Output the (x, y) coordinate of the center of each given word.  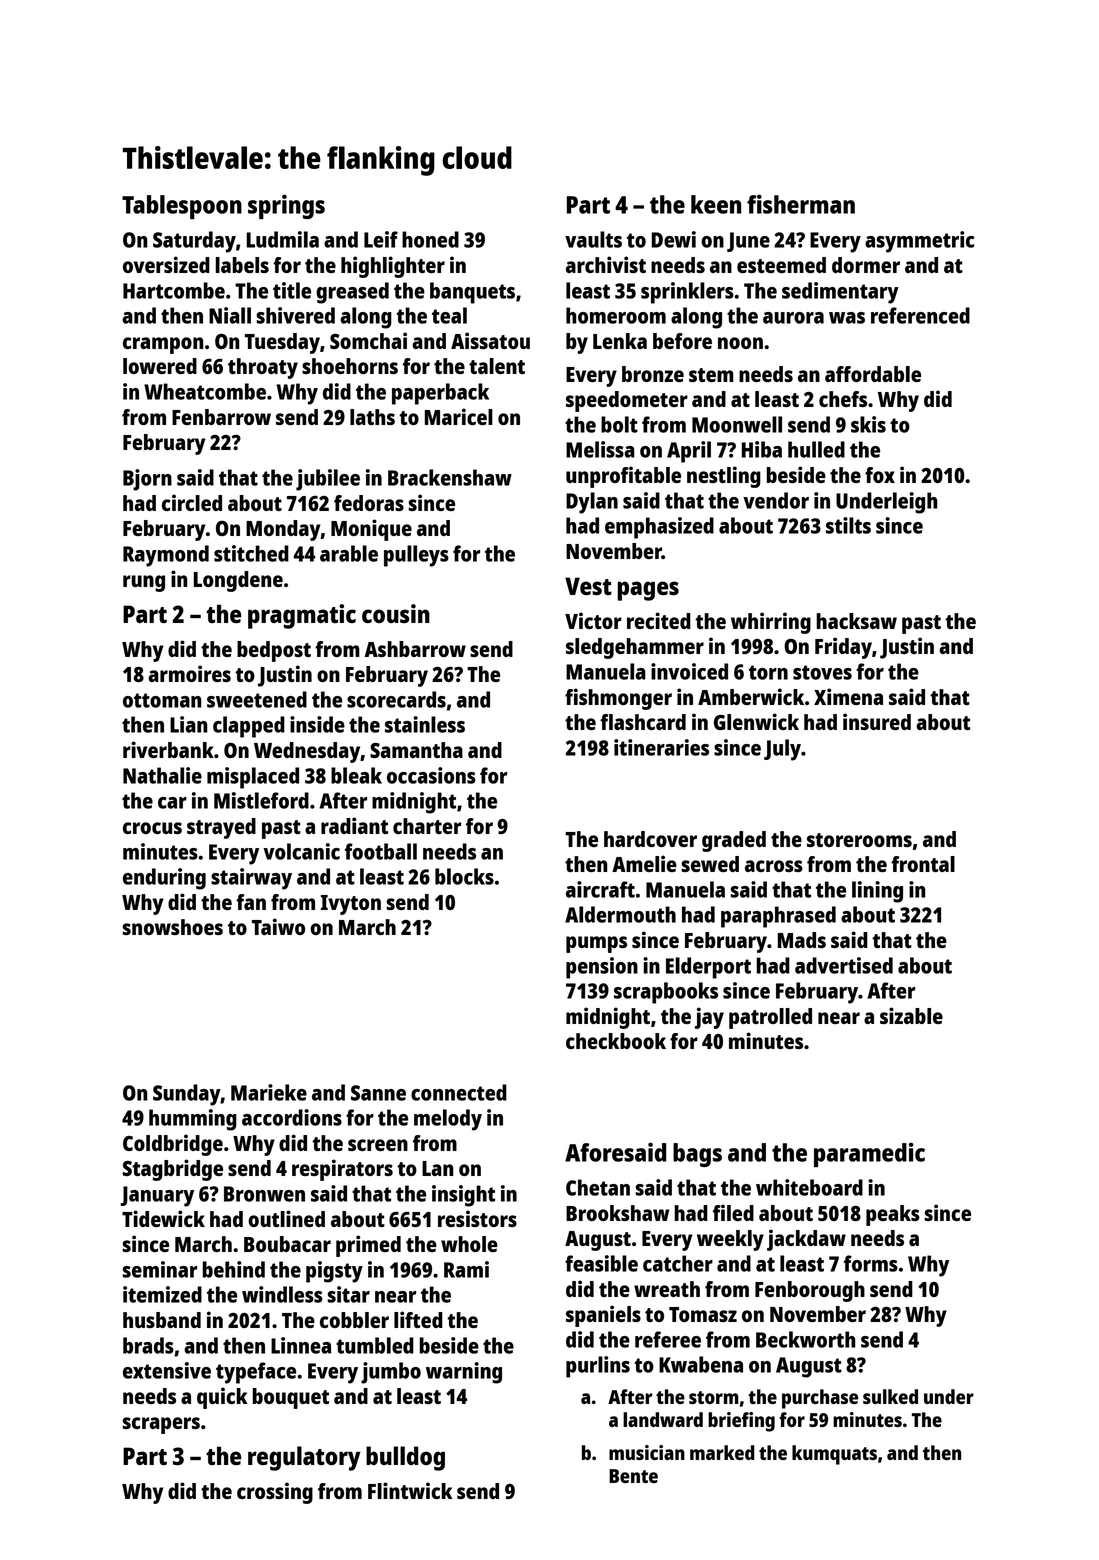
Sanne (378, 1093)
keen (716, 204)
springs (286, 206)
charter (427, 826)
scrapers (161, 1425)
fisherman (801, 204)
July (782, 750)
